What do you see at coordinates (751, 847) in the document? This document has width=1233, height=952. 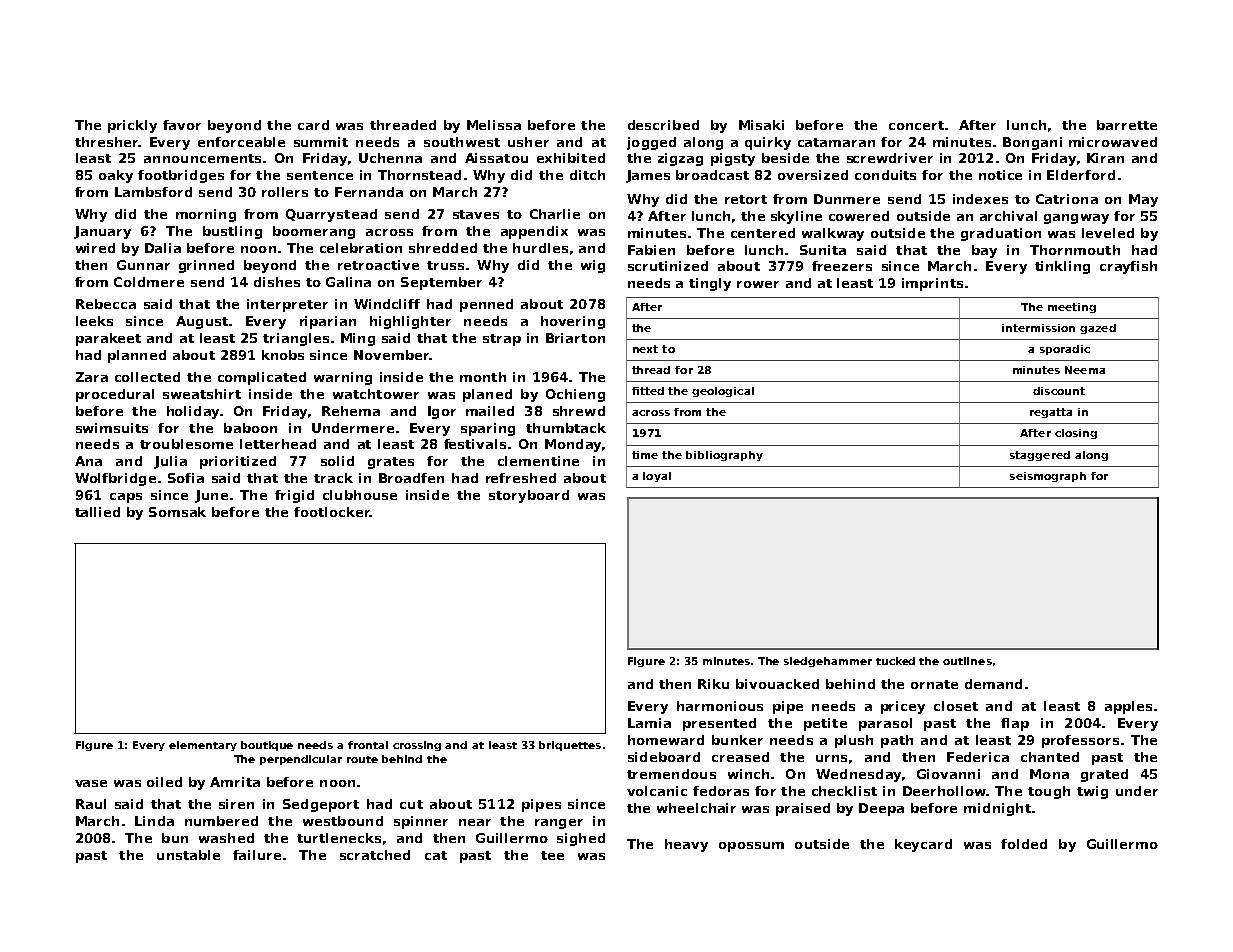 I see `opossum` at bounding box center [751, 847].
